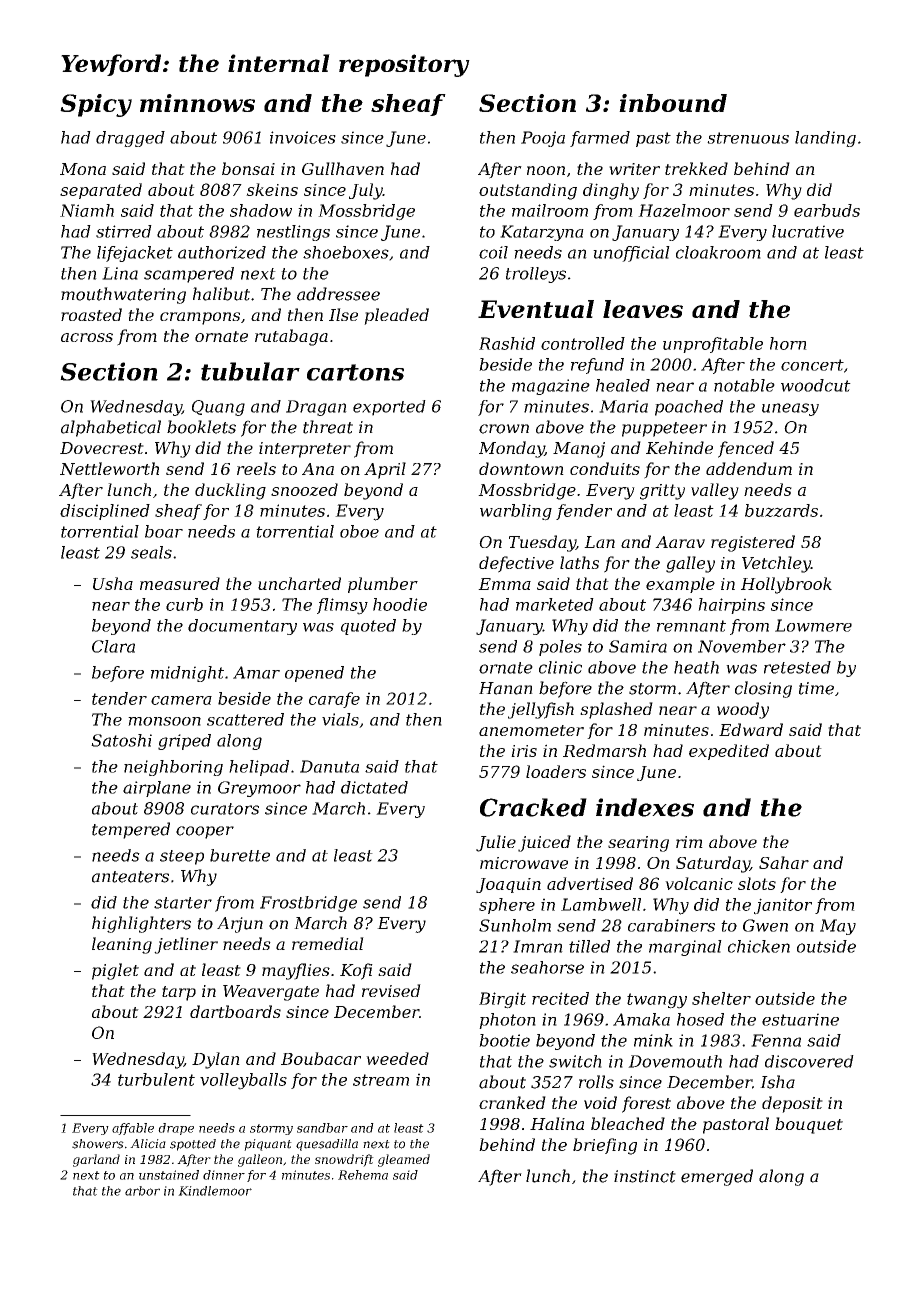 This image has height=1308, width=924. What do you see at coordinates (248, 168) in the image?
I see `bonsai` at bounding box center [248, 168].
